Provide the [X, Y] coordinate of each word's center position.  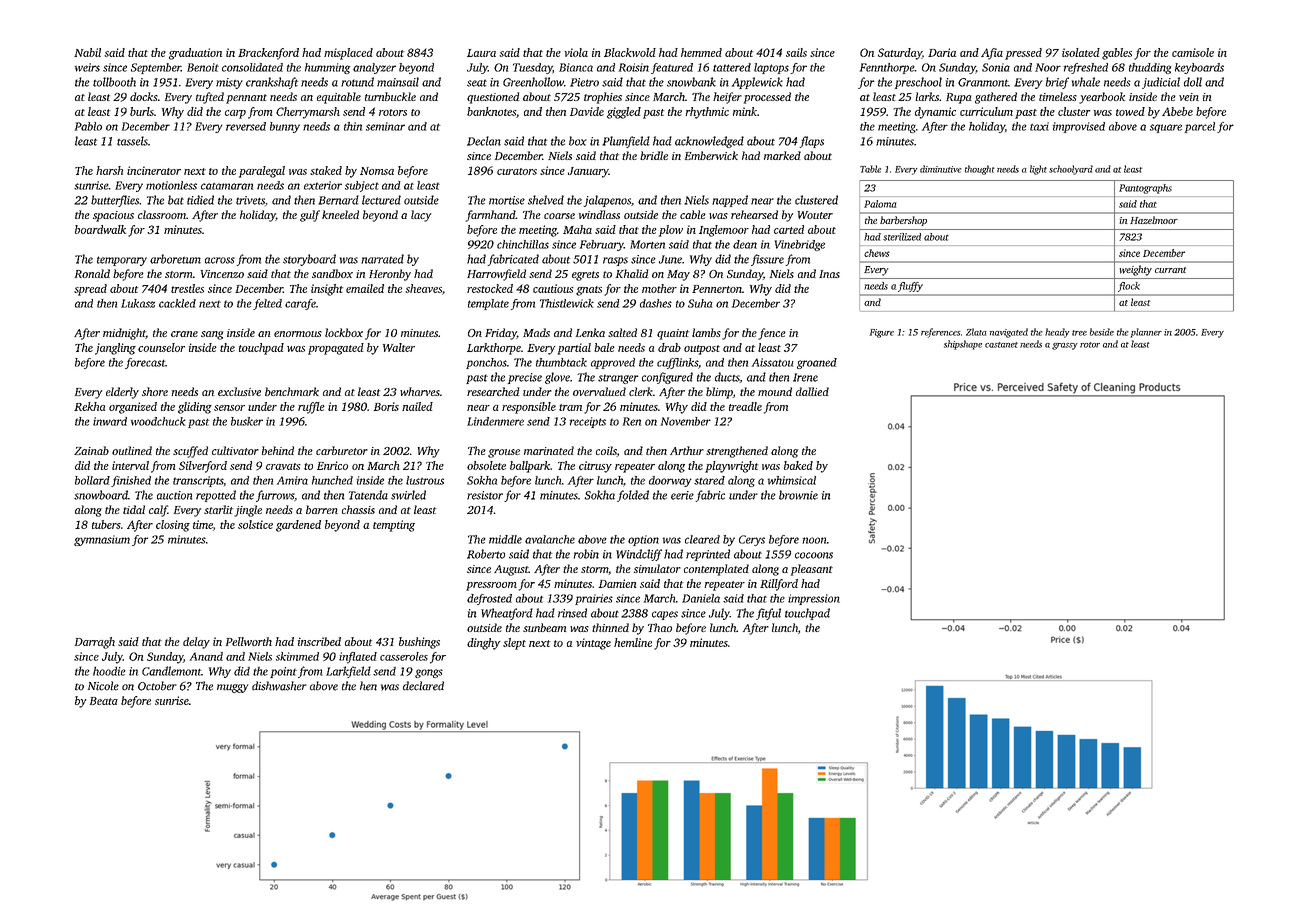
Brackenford [268, 54]
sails [796, 52]
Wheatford [507, 614]
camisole [1193, 52]
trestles [187, 288]
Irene [805, 377]
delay [196, 643]
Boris [386, 406]
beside [1102, 332]
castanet [1001, 345]
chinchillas [523, 244]
